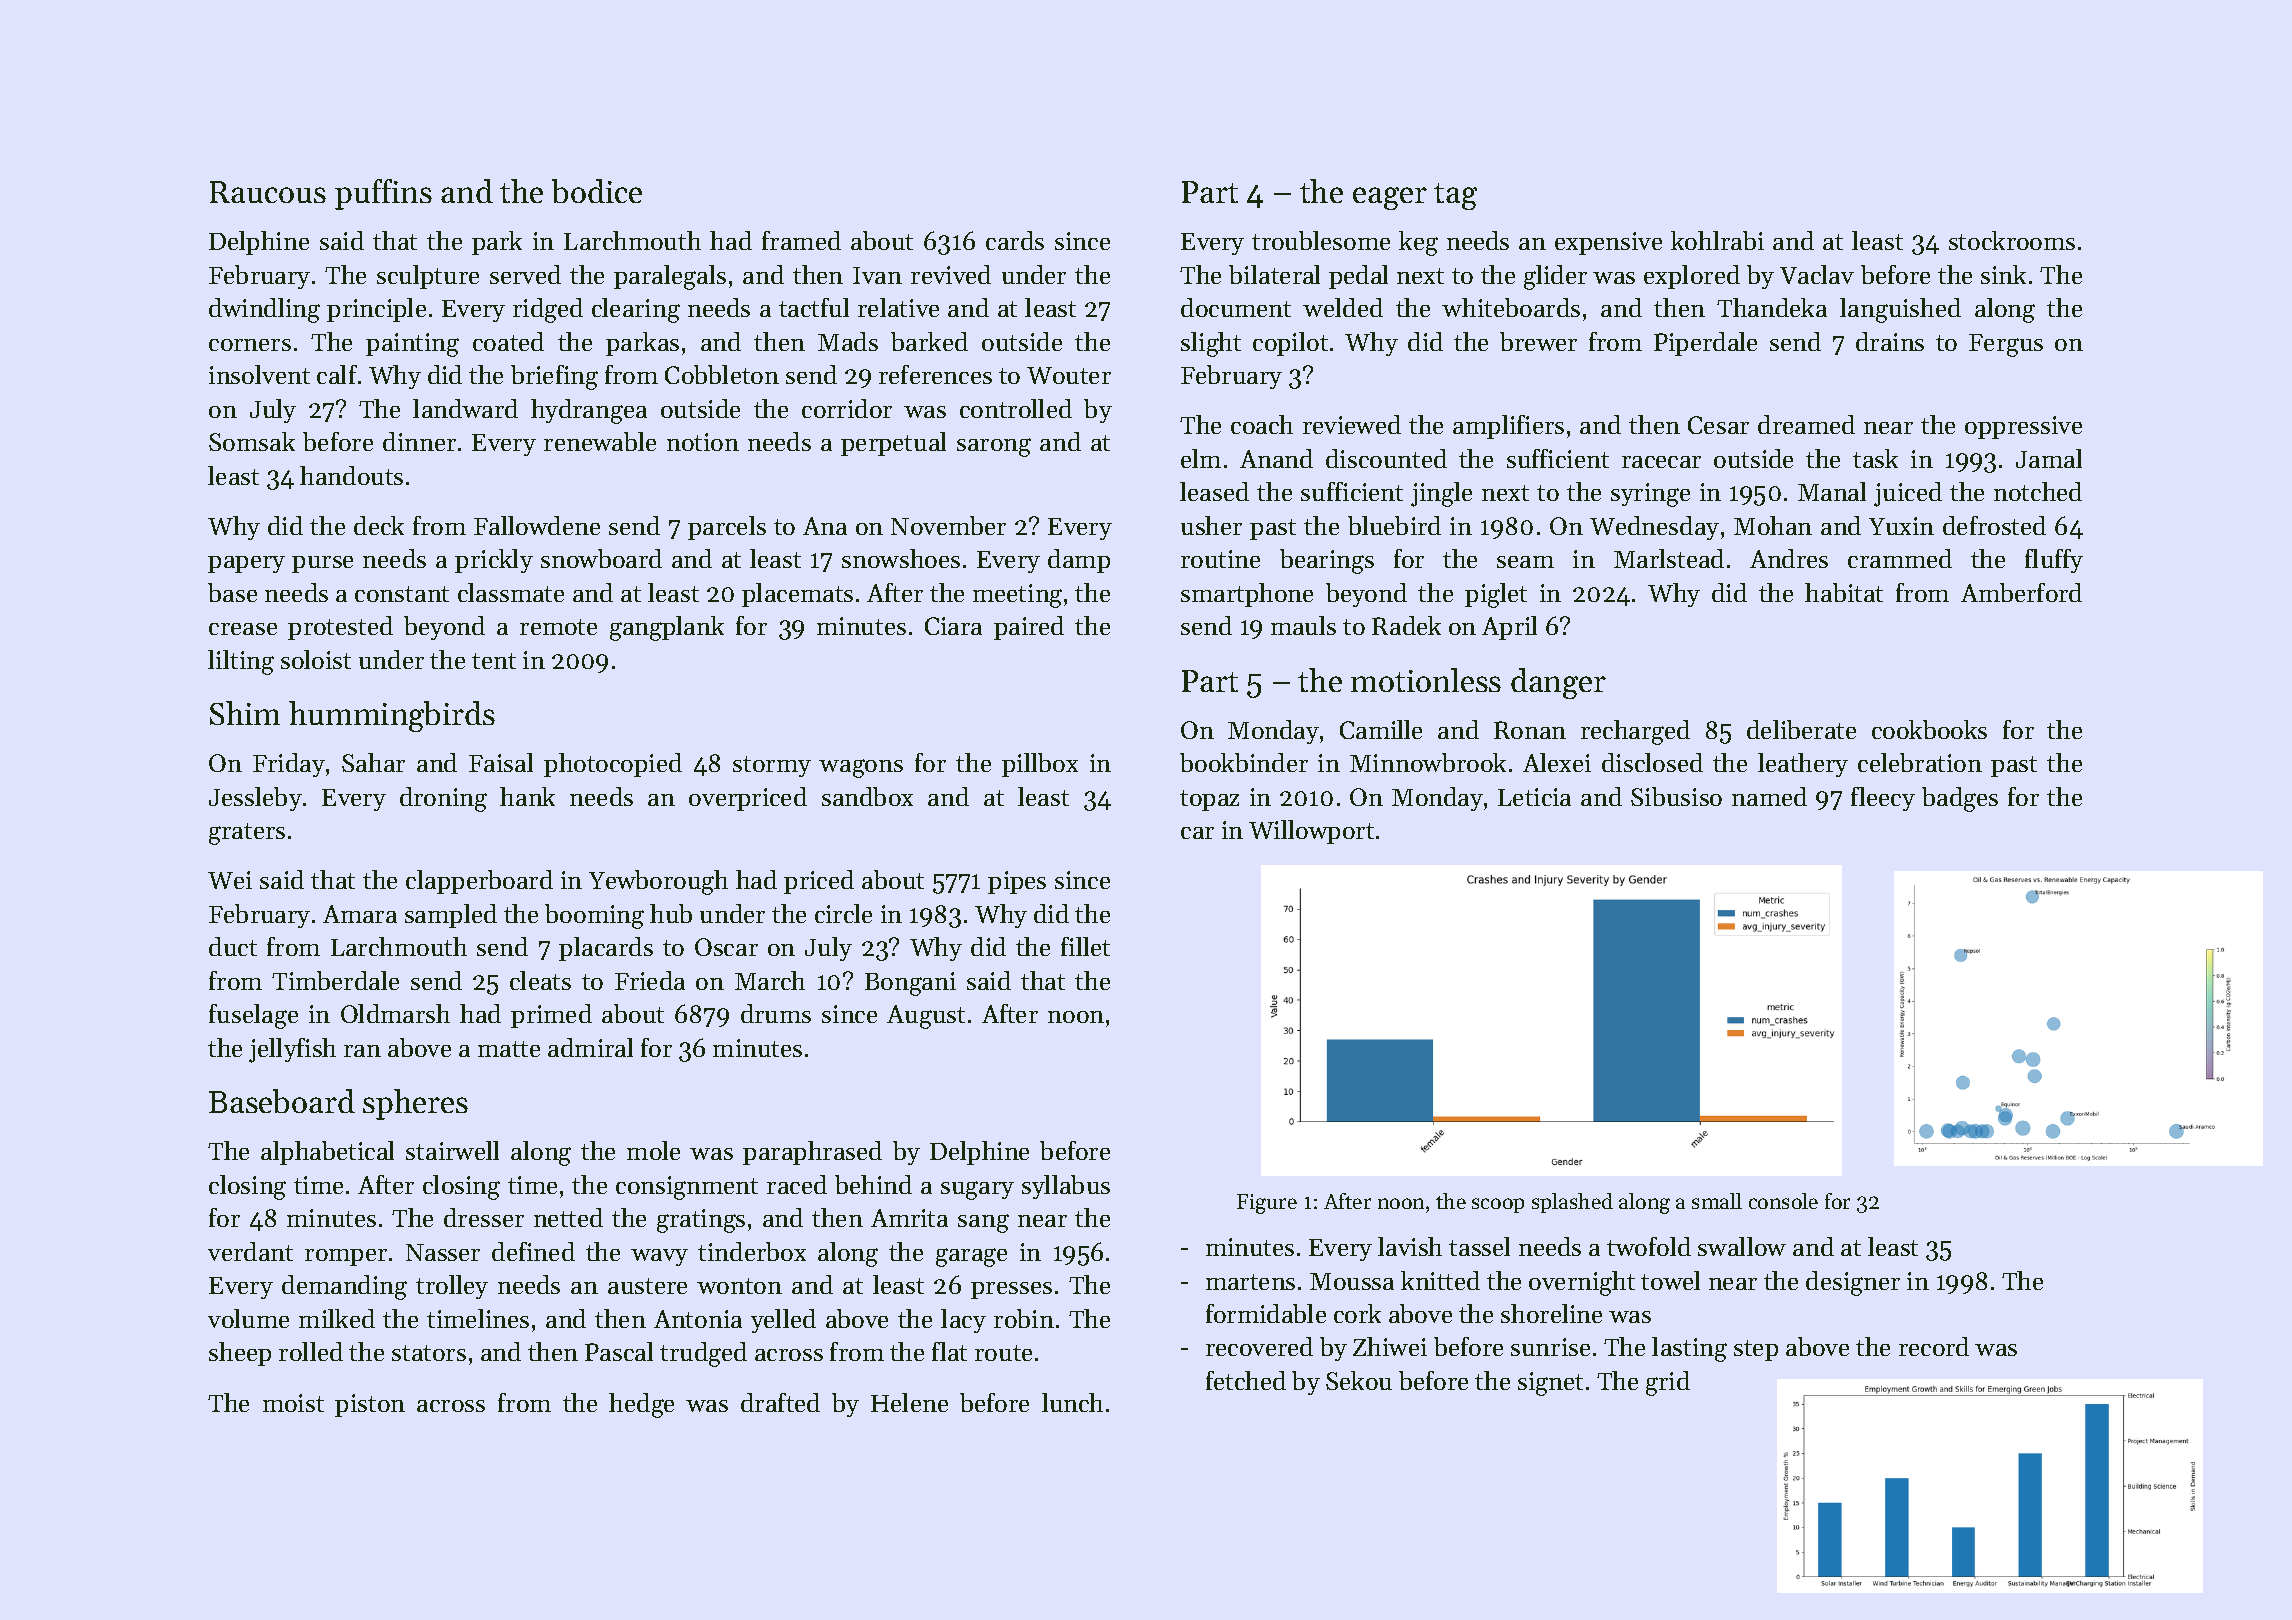 This document has height=1620, width=2292. What do you see at coordinates (1303, 625) in the document?
I see `mauls` at bounding box center [1303, 625].
